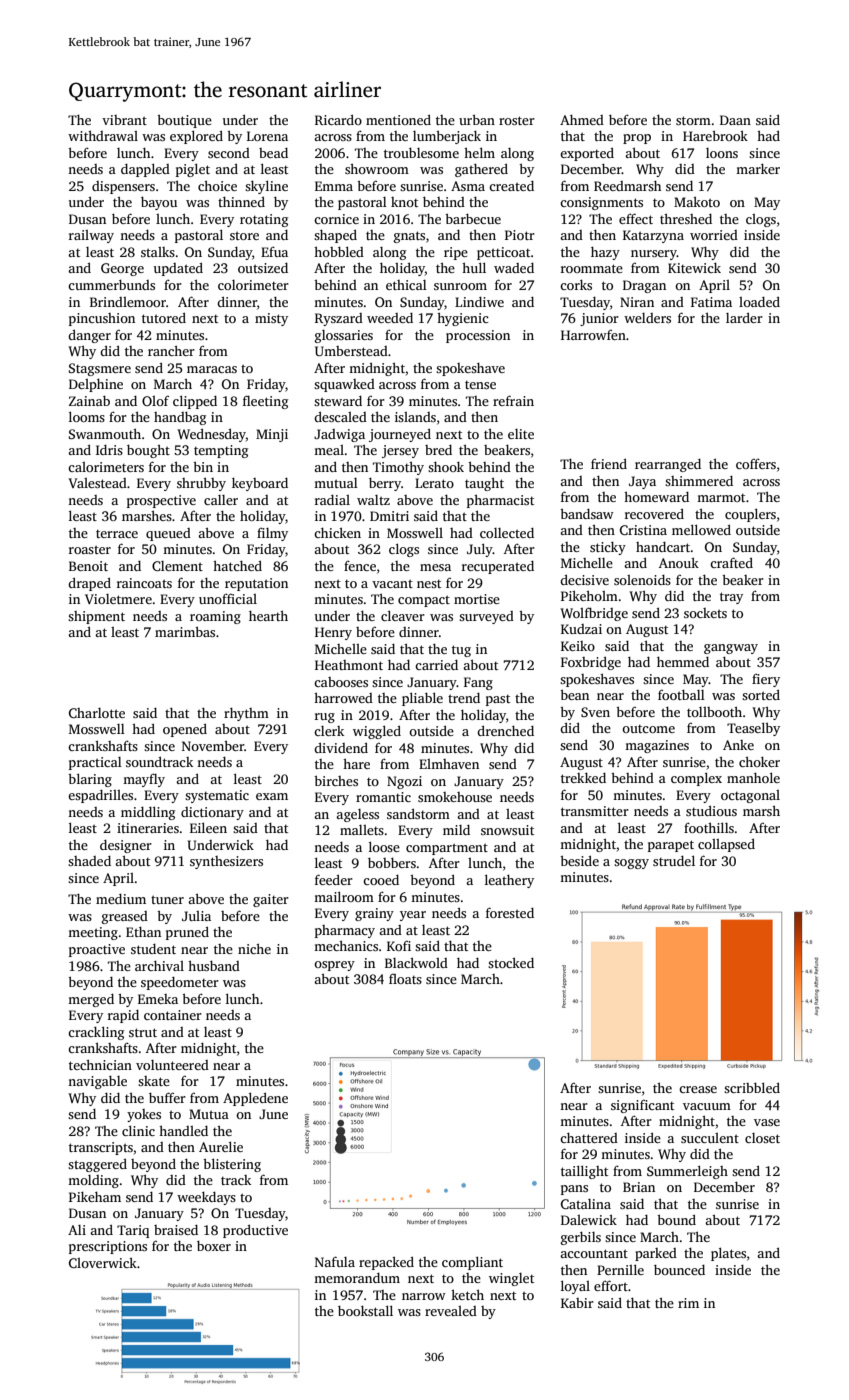 Image resolution: width=849 pixels, height=1400 pixels. What do you see at coordinates (336, 219) in the screenshot?
I see `cornice` at bounding box center [336, 219].
